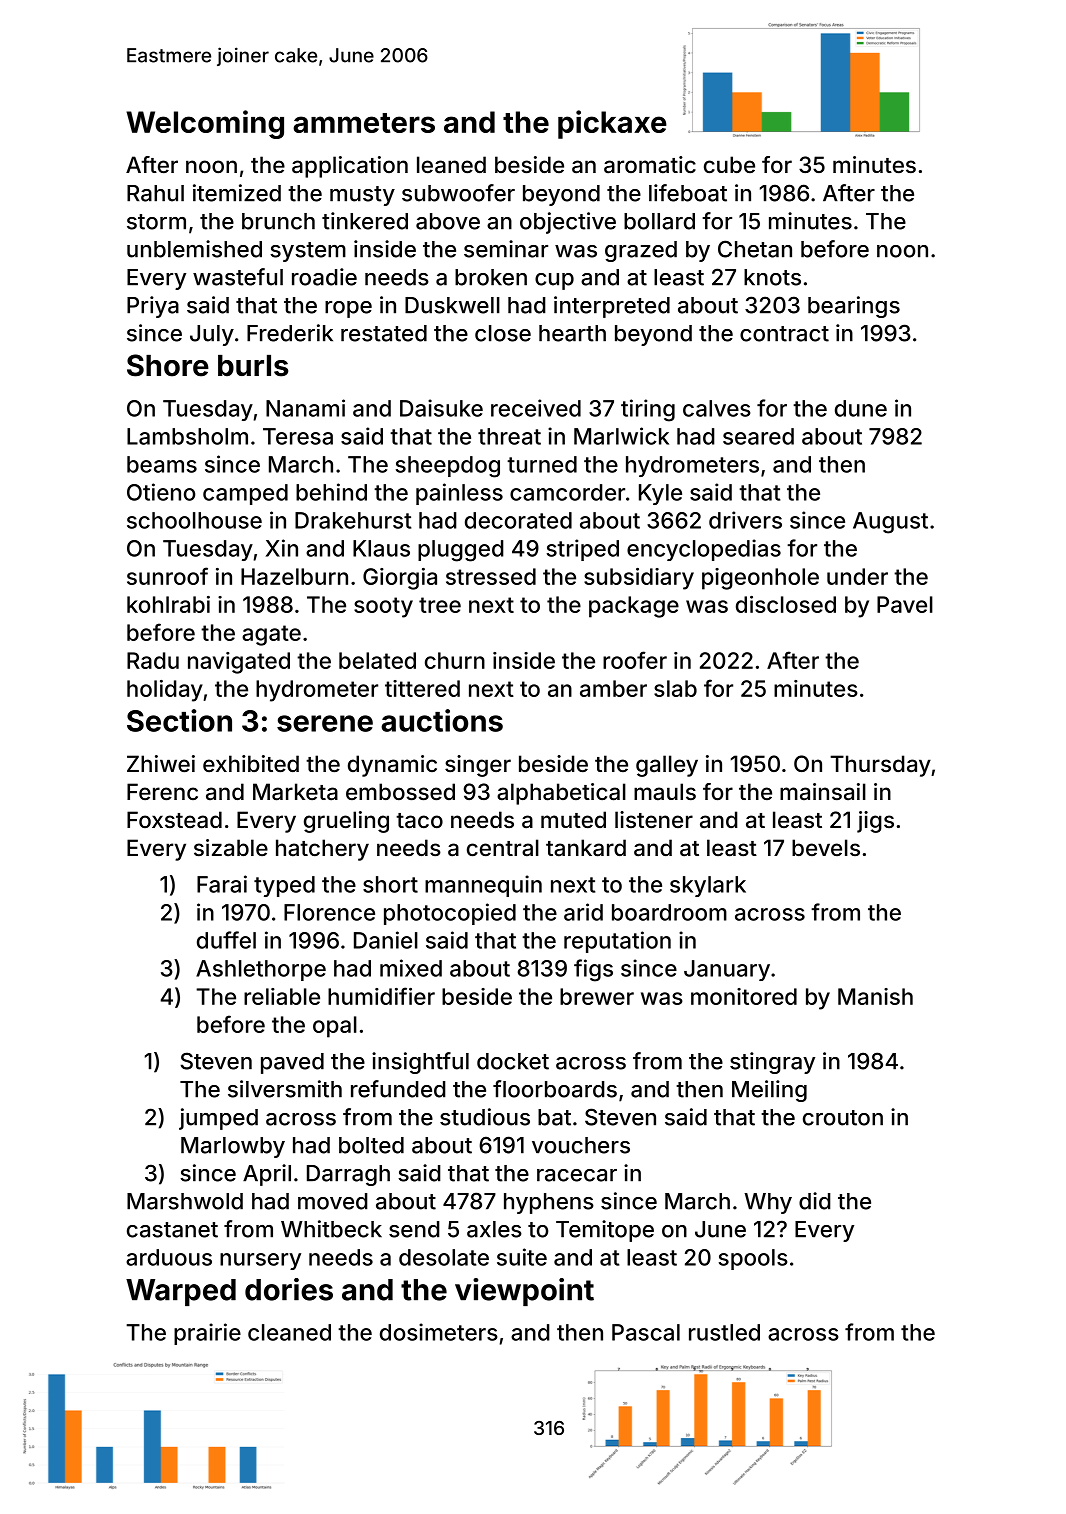 The width and height of the screenshot is (1066, 1514). I want to click on threat, so click(509, 436).
